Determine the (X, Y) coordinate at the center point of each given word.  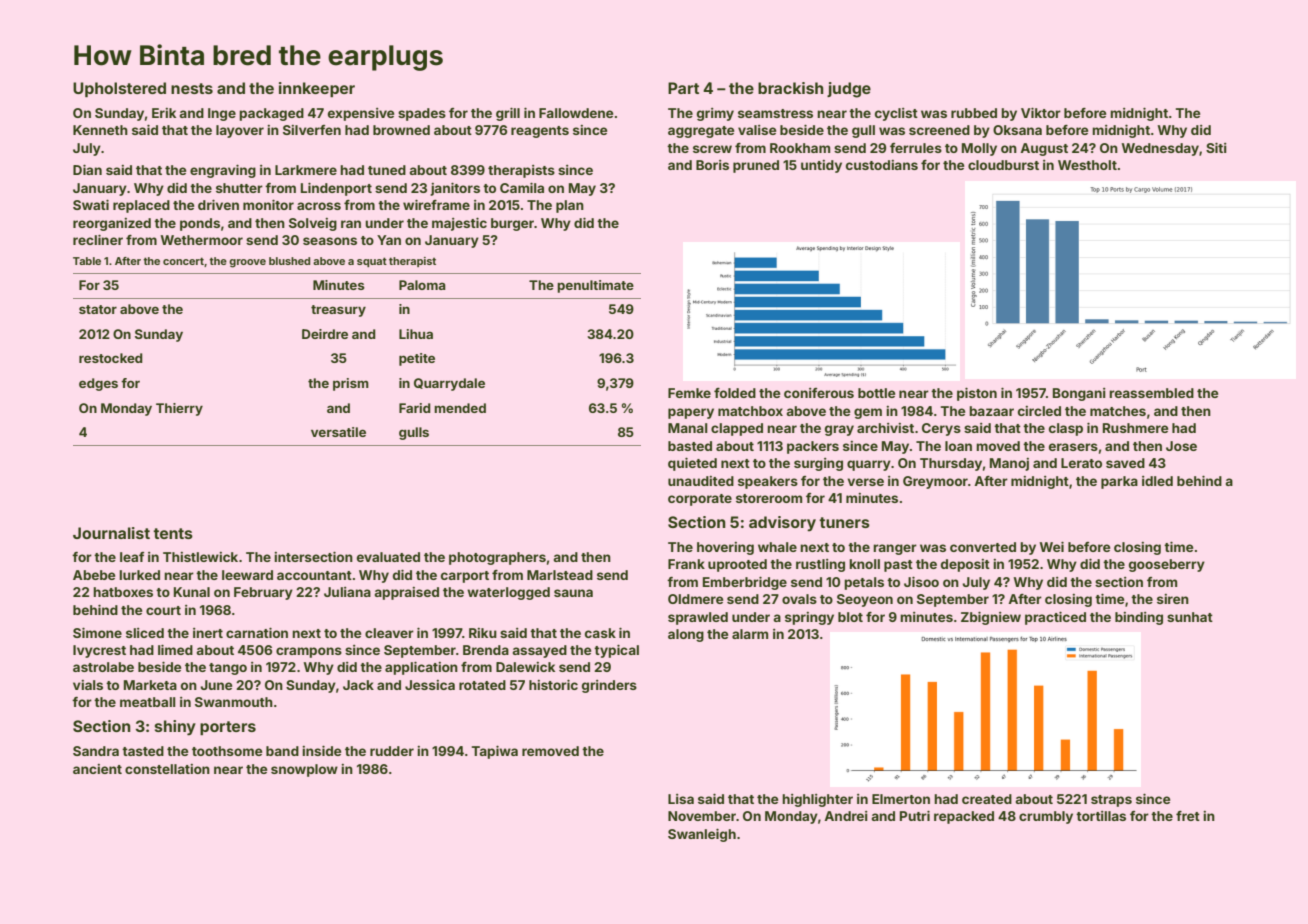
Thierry (179, 409)
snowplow (304, 770)
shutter (239, 188)
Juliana (347, 592)
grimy (715, 114)
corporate (700, 500)
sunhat (1190, 617)
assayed (539, 651)
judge (849, 90)
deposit (965, 565)
